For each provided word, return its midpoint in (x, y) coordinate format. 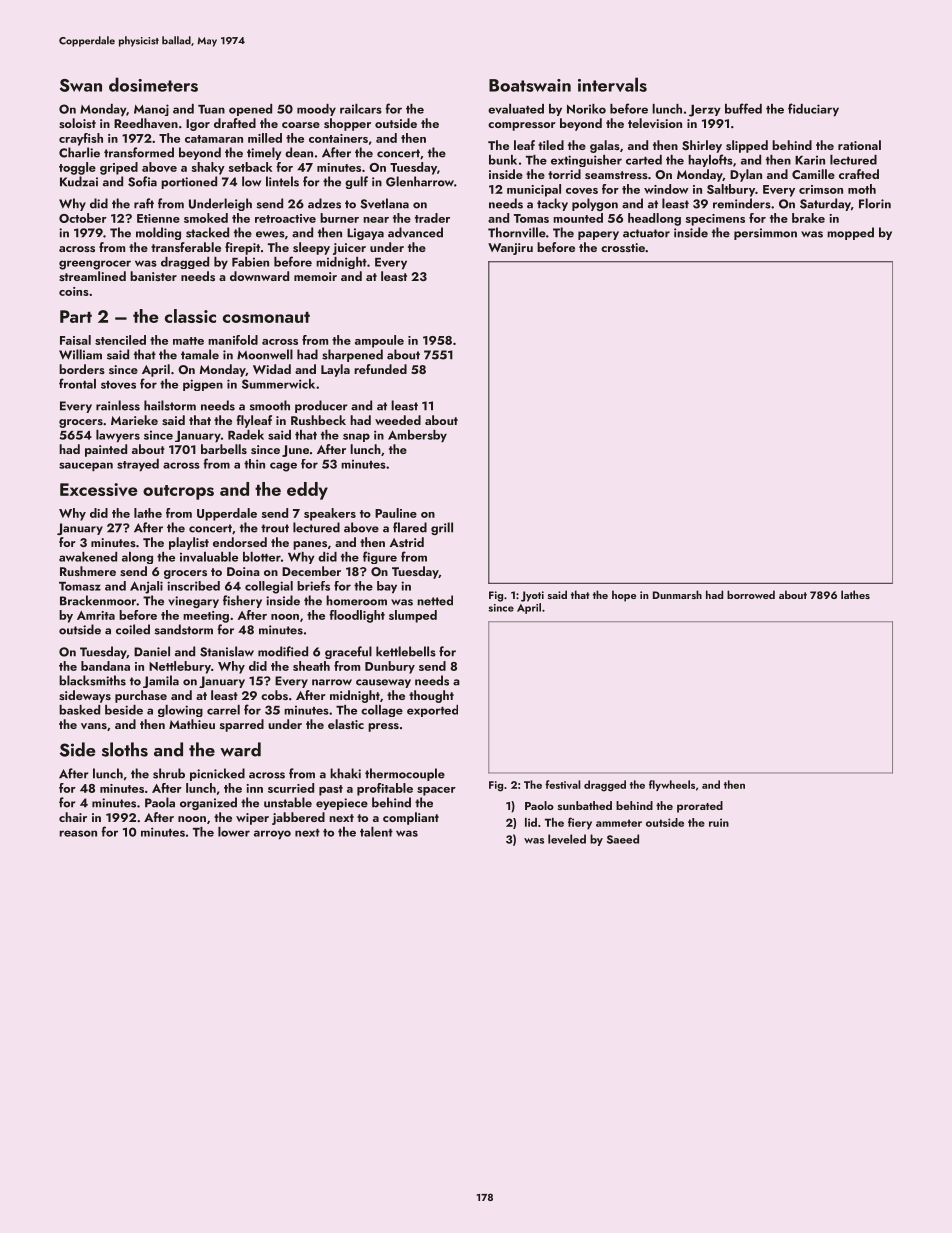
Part (76, 316)
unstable (288, 802)
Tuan (211, 109)
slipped (747, 146)
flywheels (672, 785)
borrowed (751, 594)
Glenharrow (420, 181)
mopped (850, 233)
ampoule (379, 341)
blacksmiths (92, 680)
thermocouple (405, 774)
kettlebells (406, 651)
